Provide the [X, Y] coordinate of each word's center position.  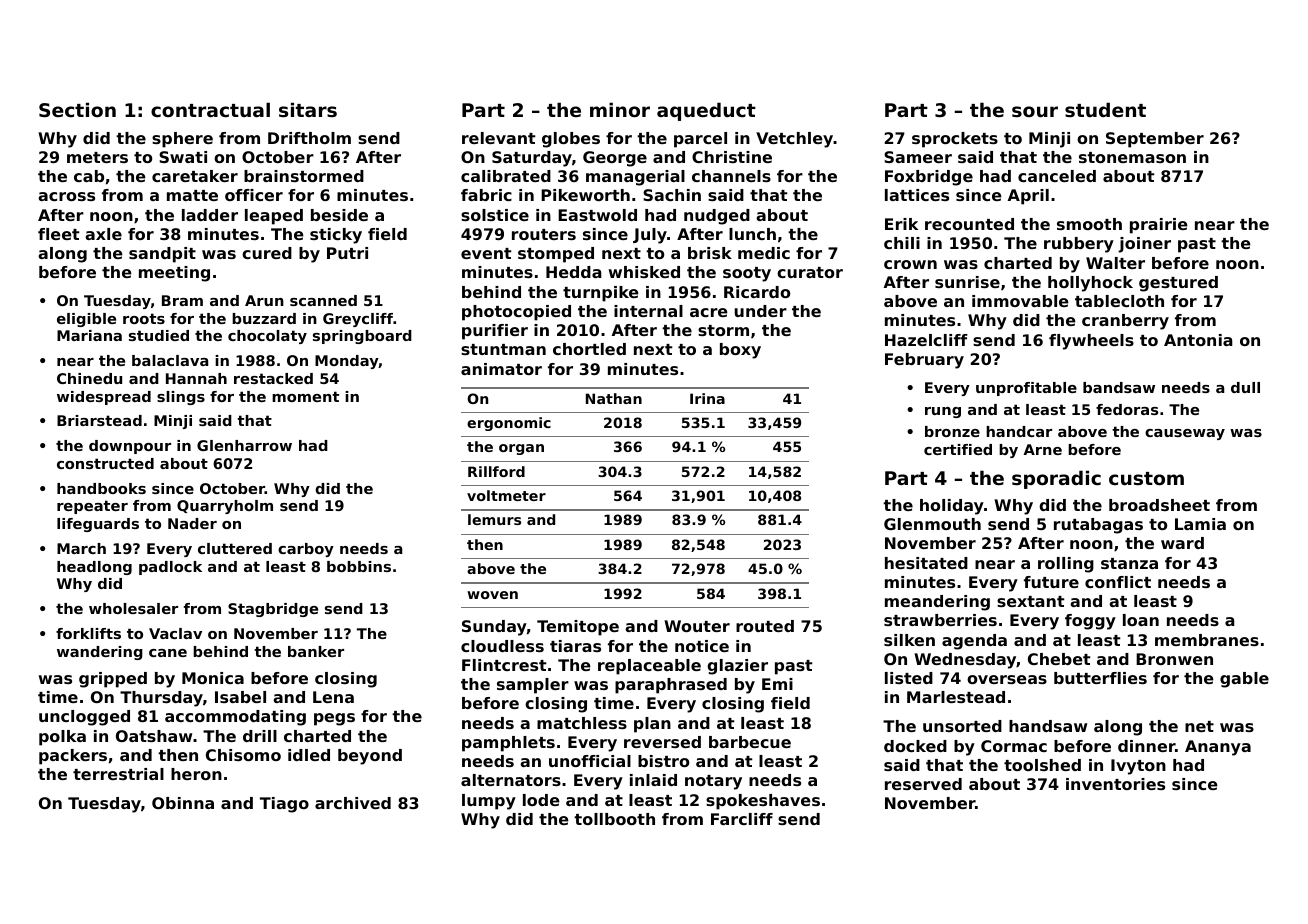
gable [1244, 680]
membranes [1207, 640]
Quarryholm [225, 507]
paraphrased [671, 686]
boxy [740, 351]
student [1105, 109]
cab [89, 176]
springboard [362, 337]
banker [316, 651]
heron [196, 774]
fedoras [1127, 409]
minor [620, 109]
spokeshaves [763, 802]
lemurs [494, 519]
